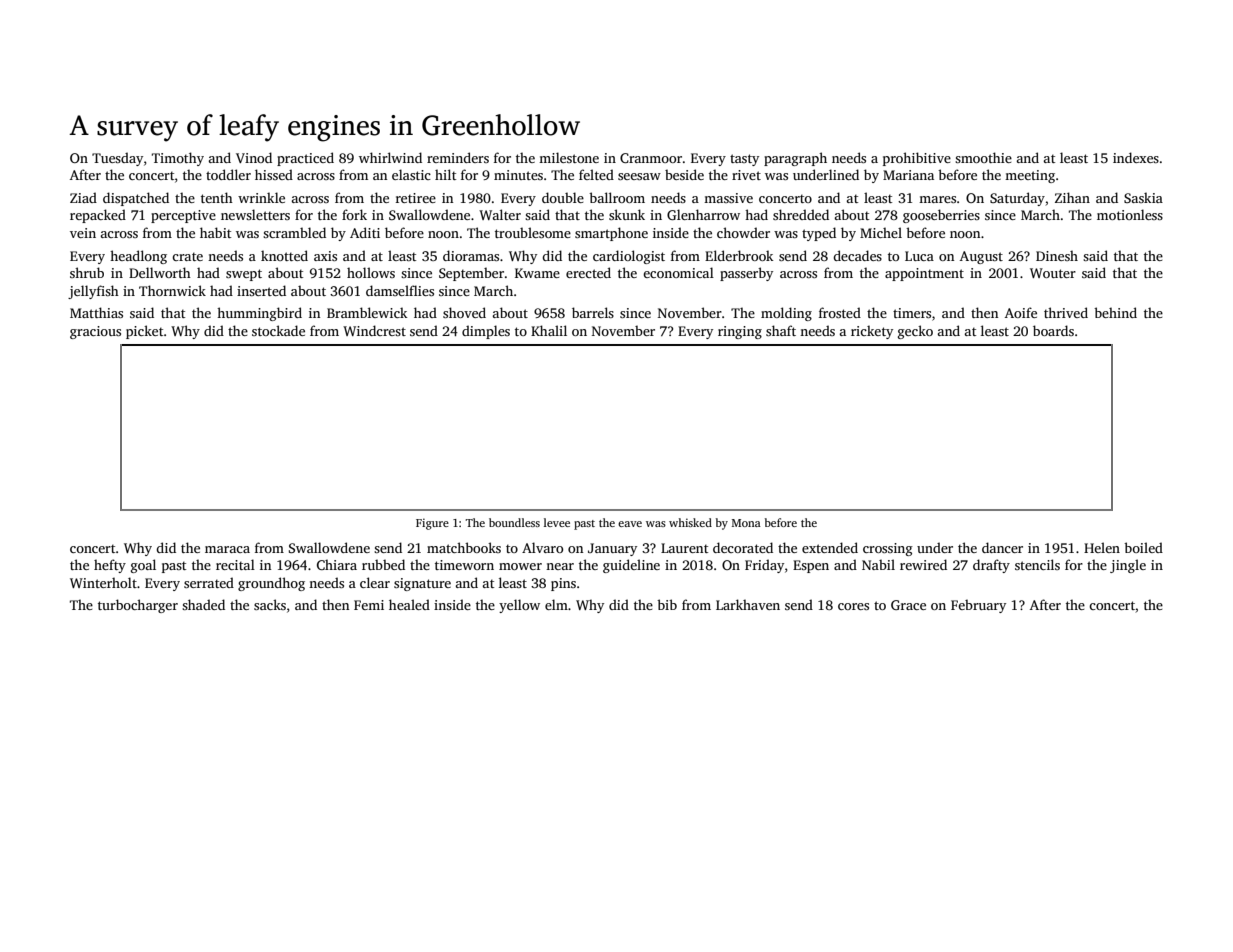 This document has height=952, width=1233. Describe the element at coordinates (95, 332) in the document. I see `gracious` at that location.
